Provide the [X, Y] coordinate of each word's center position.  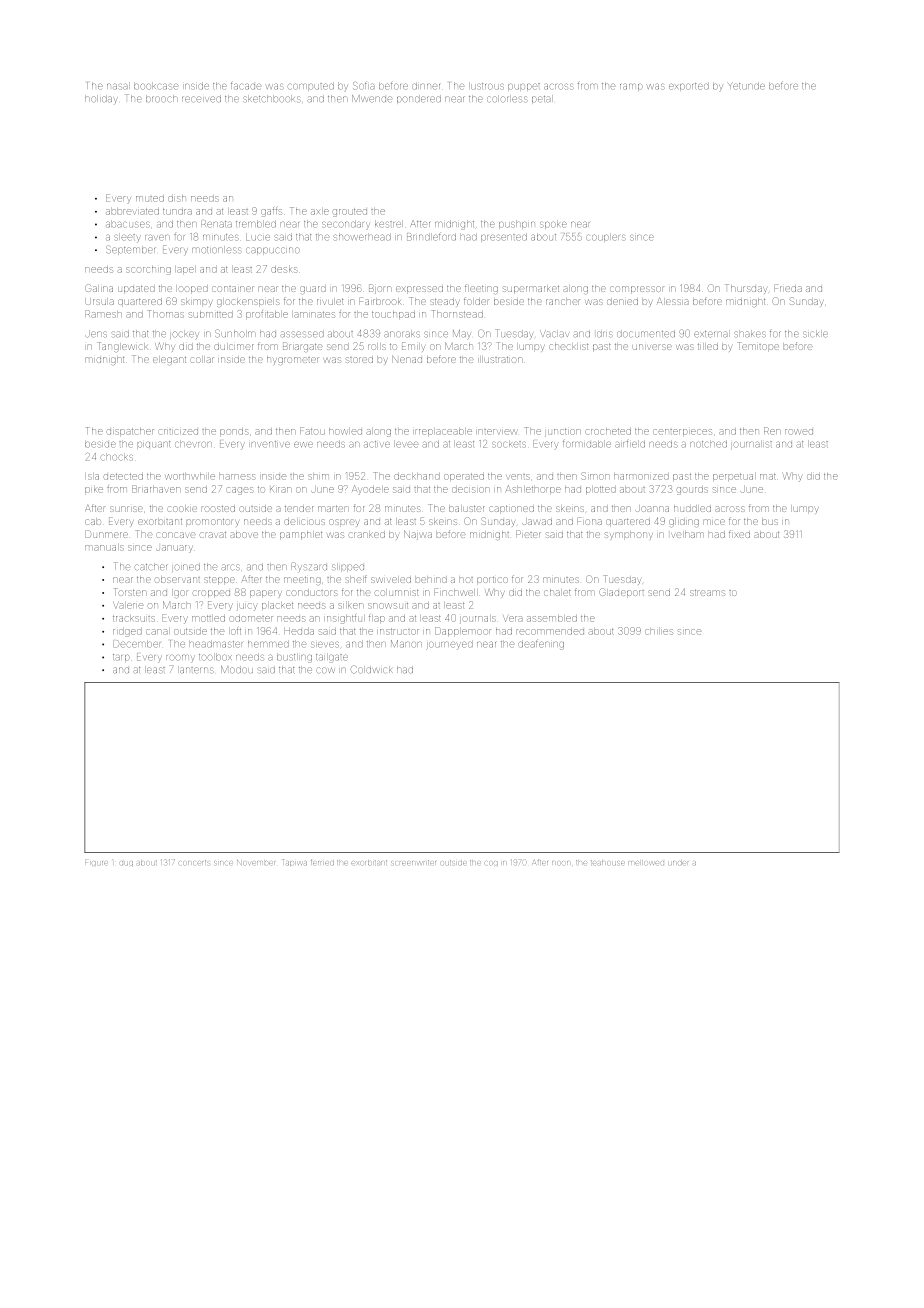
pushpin [517, 224]
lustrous [487, 86]
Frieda [788, 289]
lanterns [196, 670]
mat [768, 477]
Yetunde [746, 86]
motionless [216, 250]
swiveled [391, 580]
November [256, 862]
